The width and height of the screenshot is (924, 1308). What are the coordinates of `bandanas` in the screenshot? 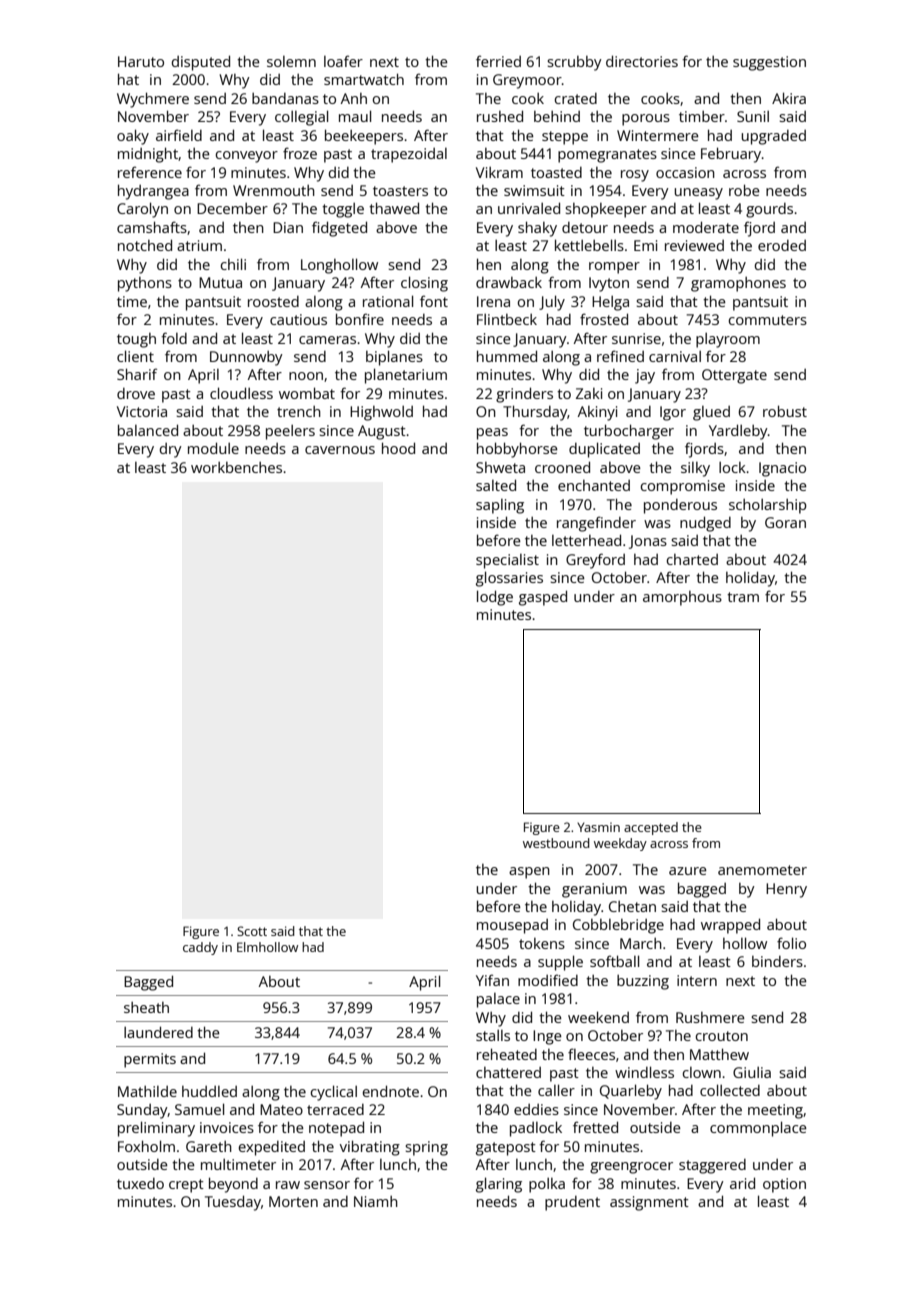 It's located at (285, 98).
